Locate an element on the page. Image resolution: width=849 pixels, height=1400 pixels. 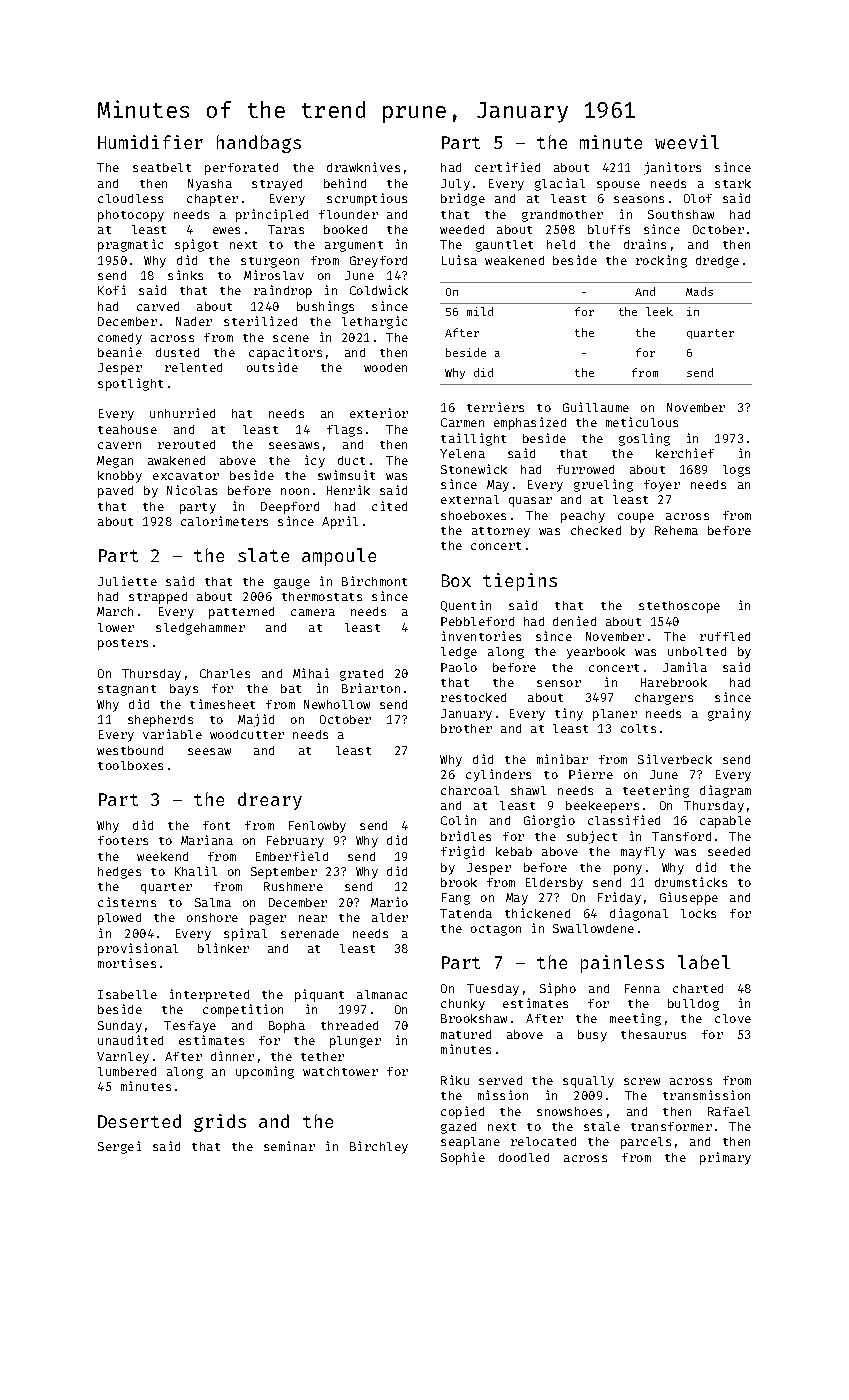
Birchley is located at coordinates (379, 1147).
